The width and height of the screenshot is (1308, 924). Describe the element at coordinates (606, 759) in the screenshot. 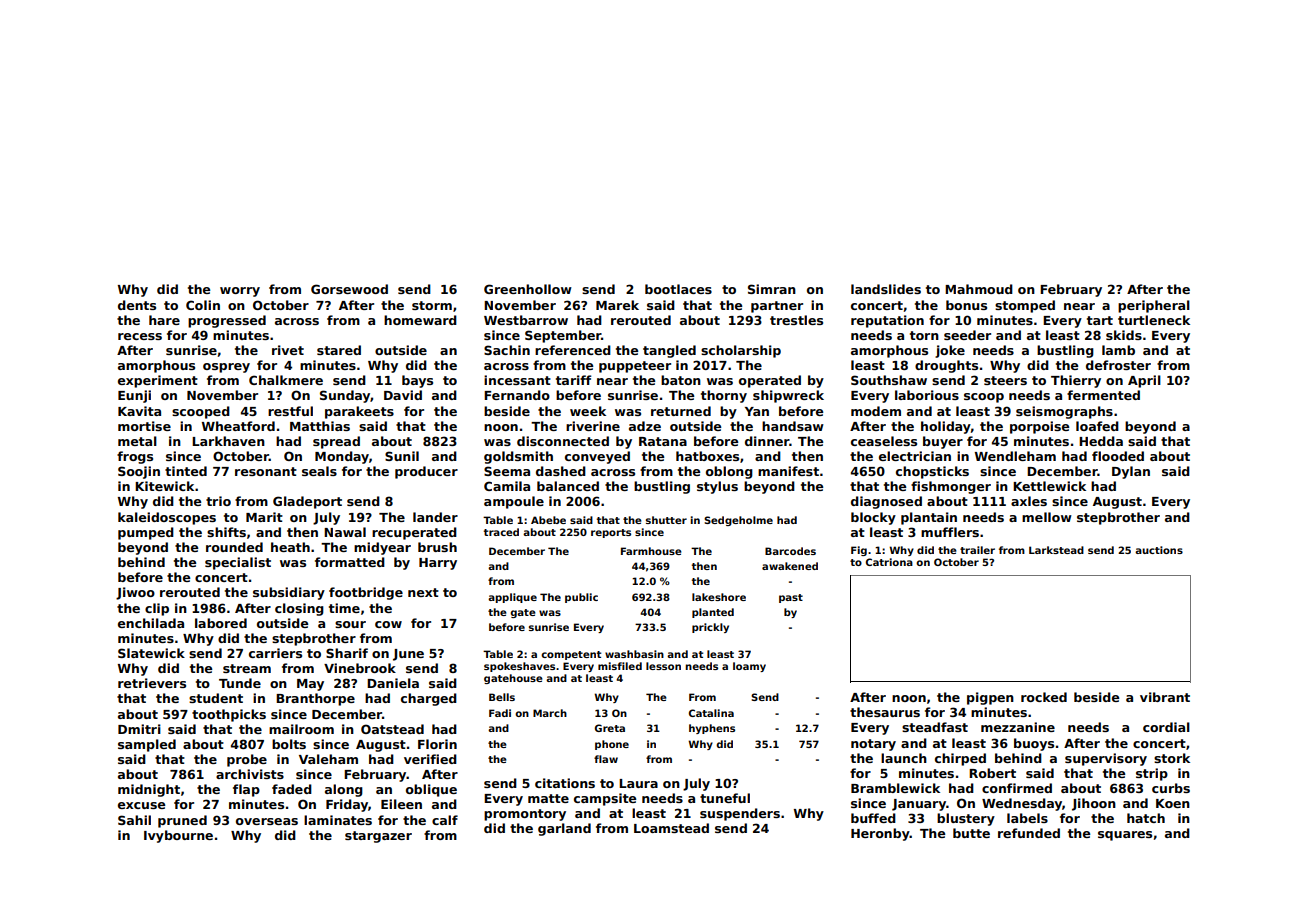

I see `flaw` at that location.
